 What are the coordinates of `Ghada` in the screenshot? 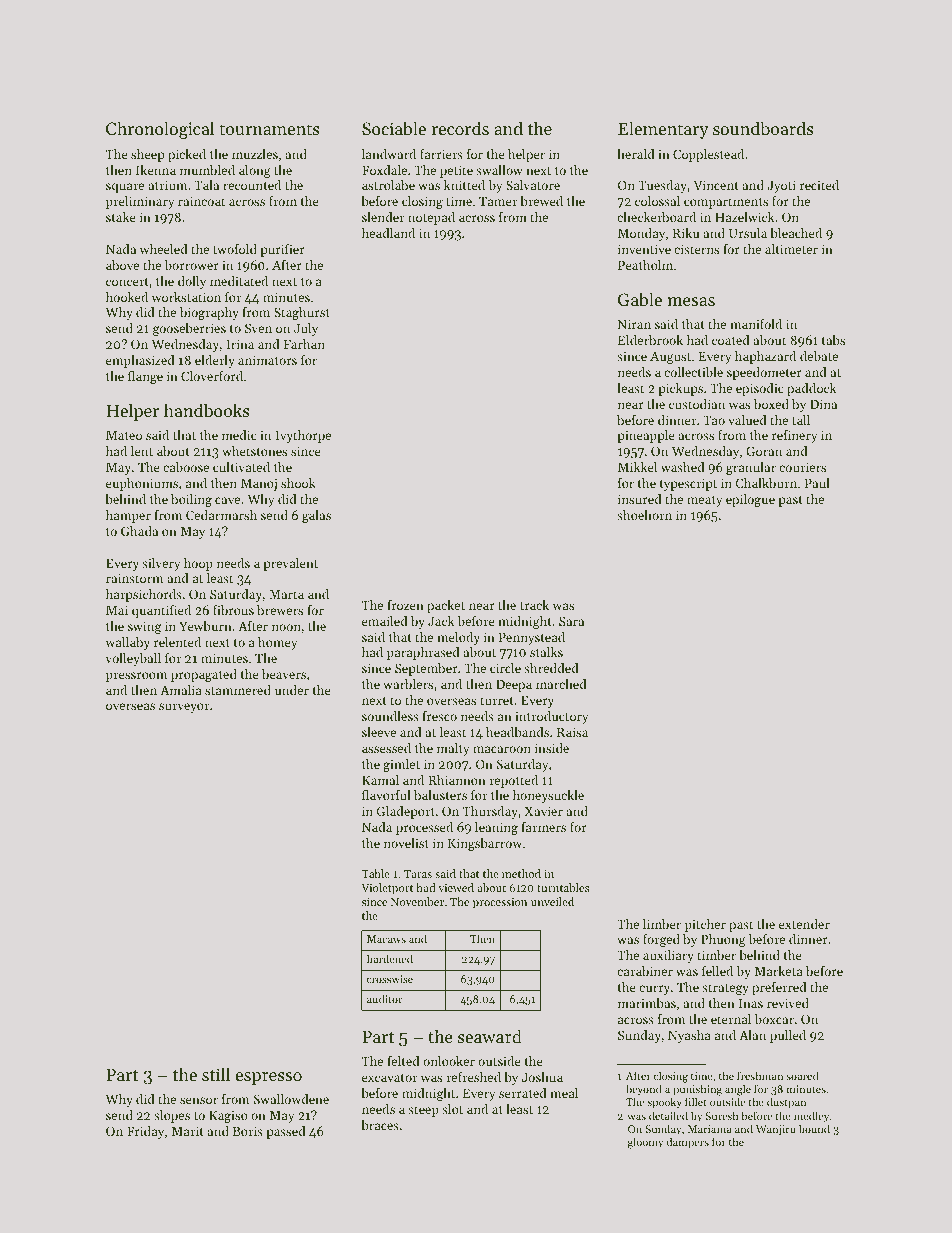 It's located at (139, 531).
